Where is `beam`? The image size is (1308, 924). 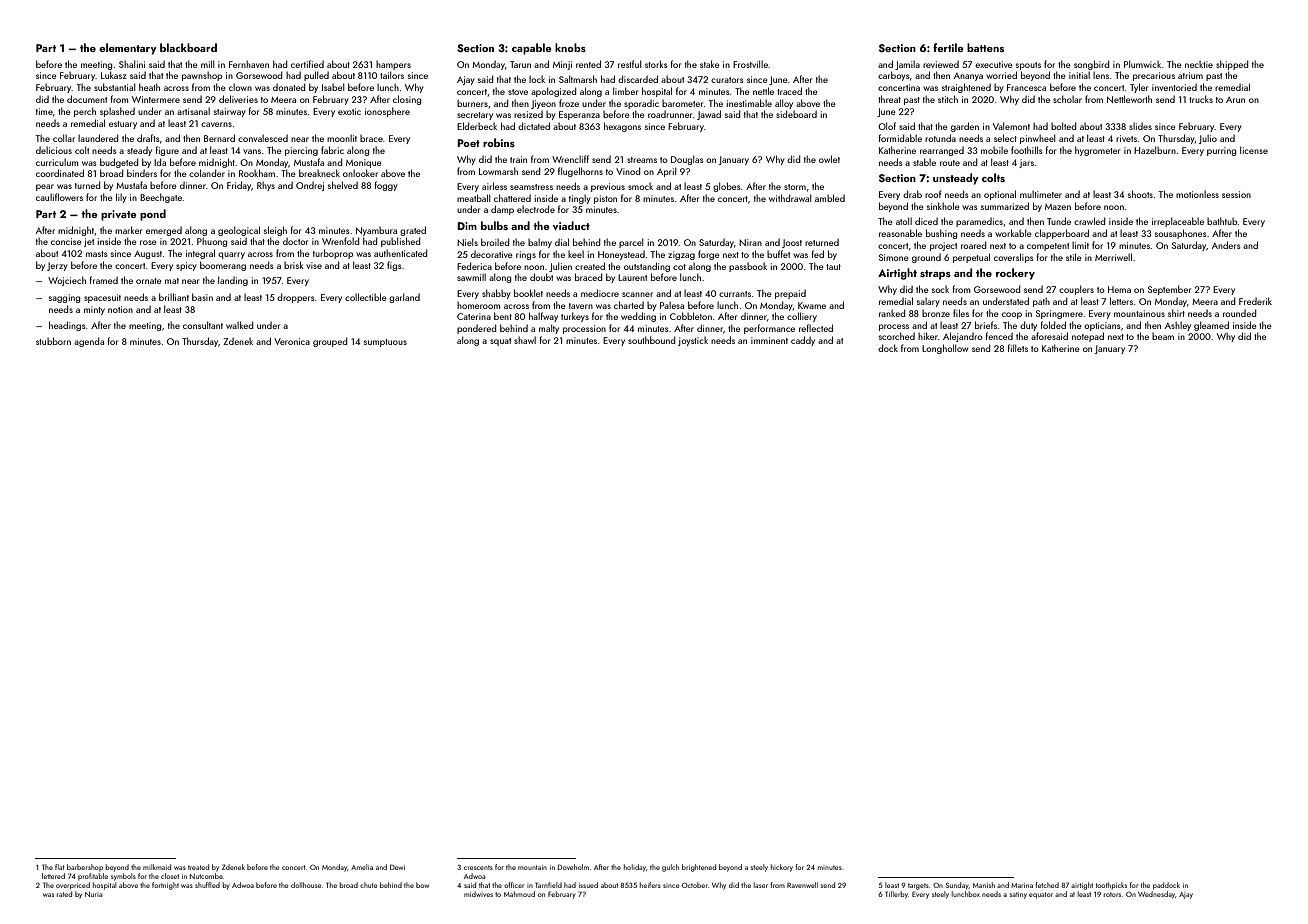
beam is located at coordinates (1163, 336).
